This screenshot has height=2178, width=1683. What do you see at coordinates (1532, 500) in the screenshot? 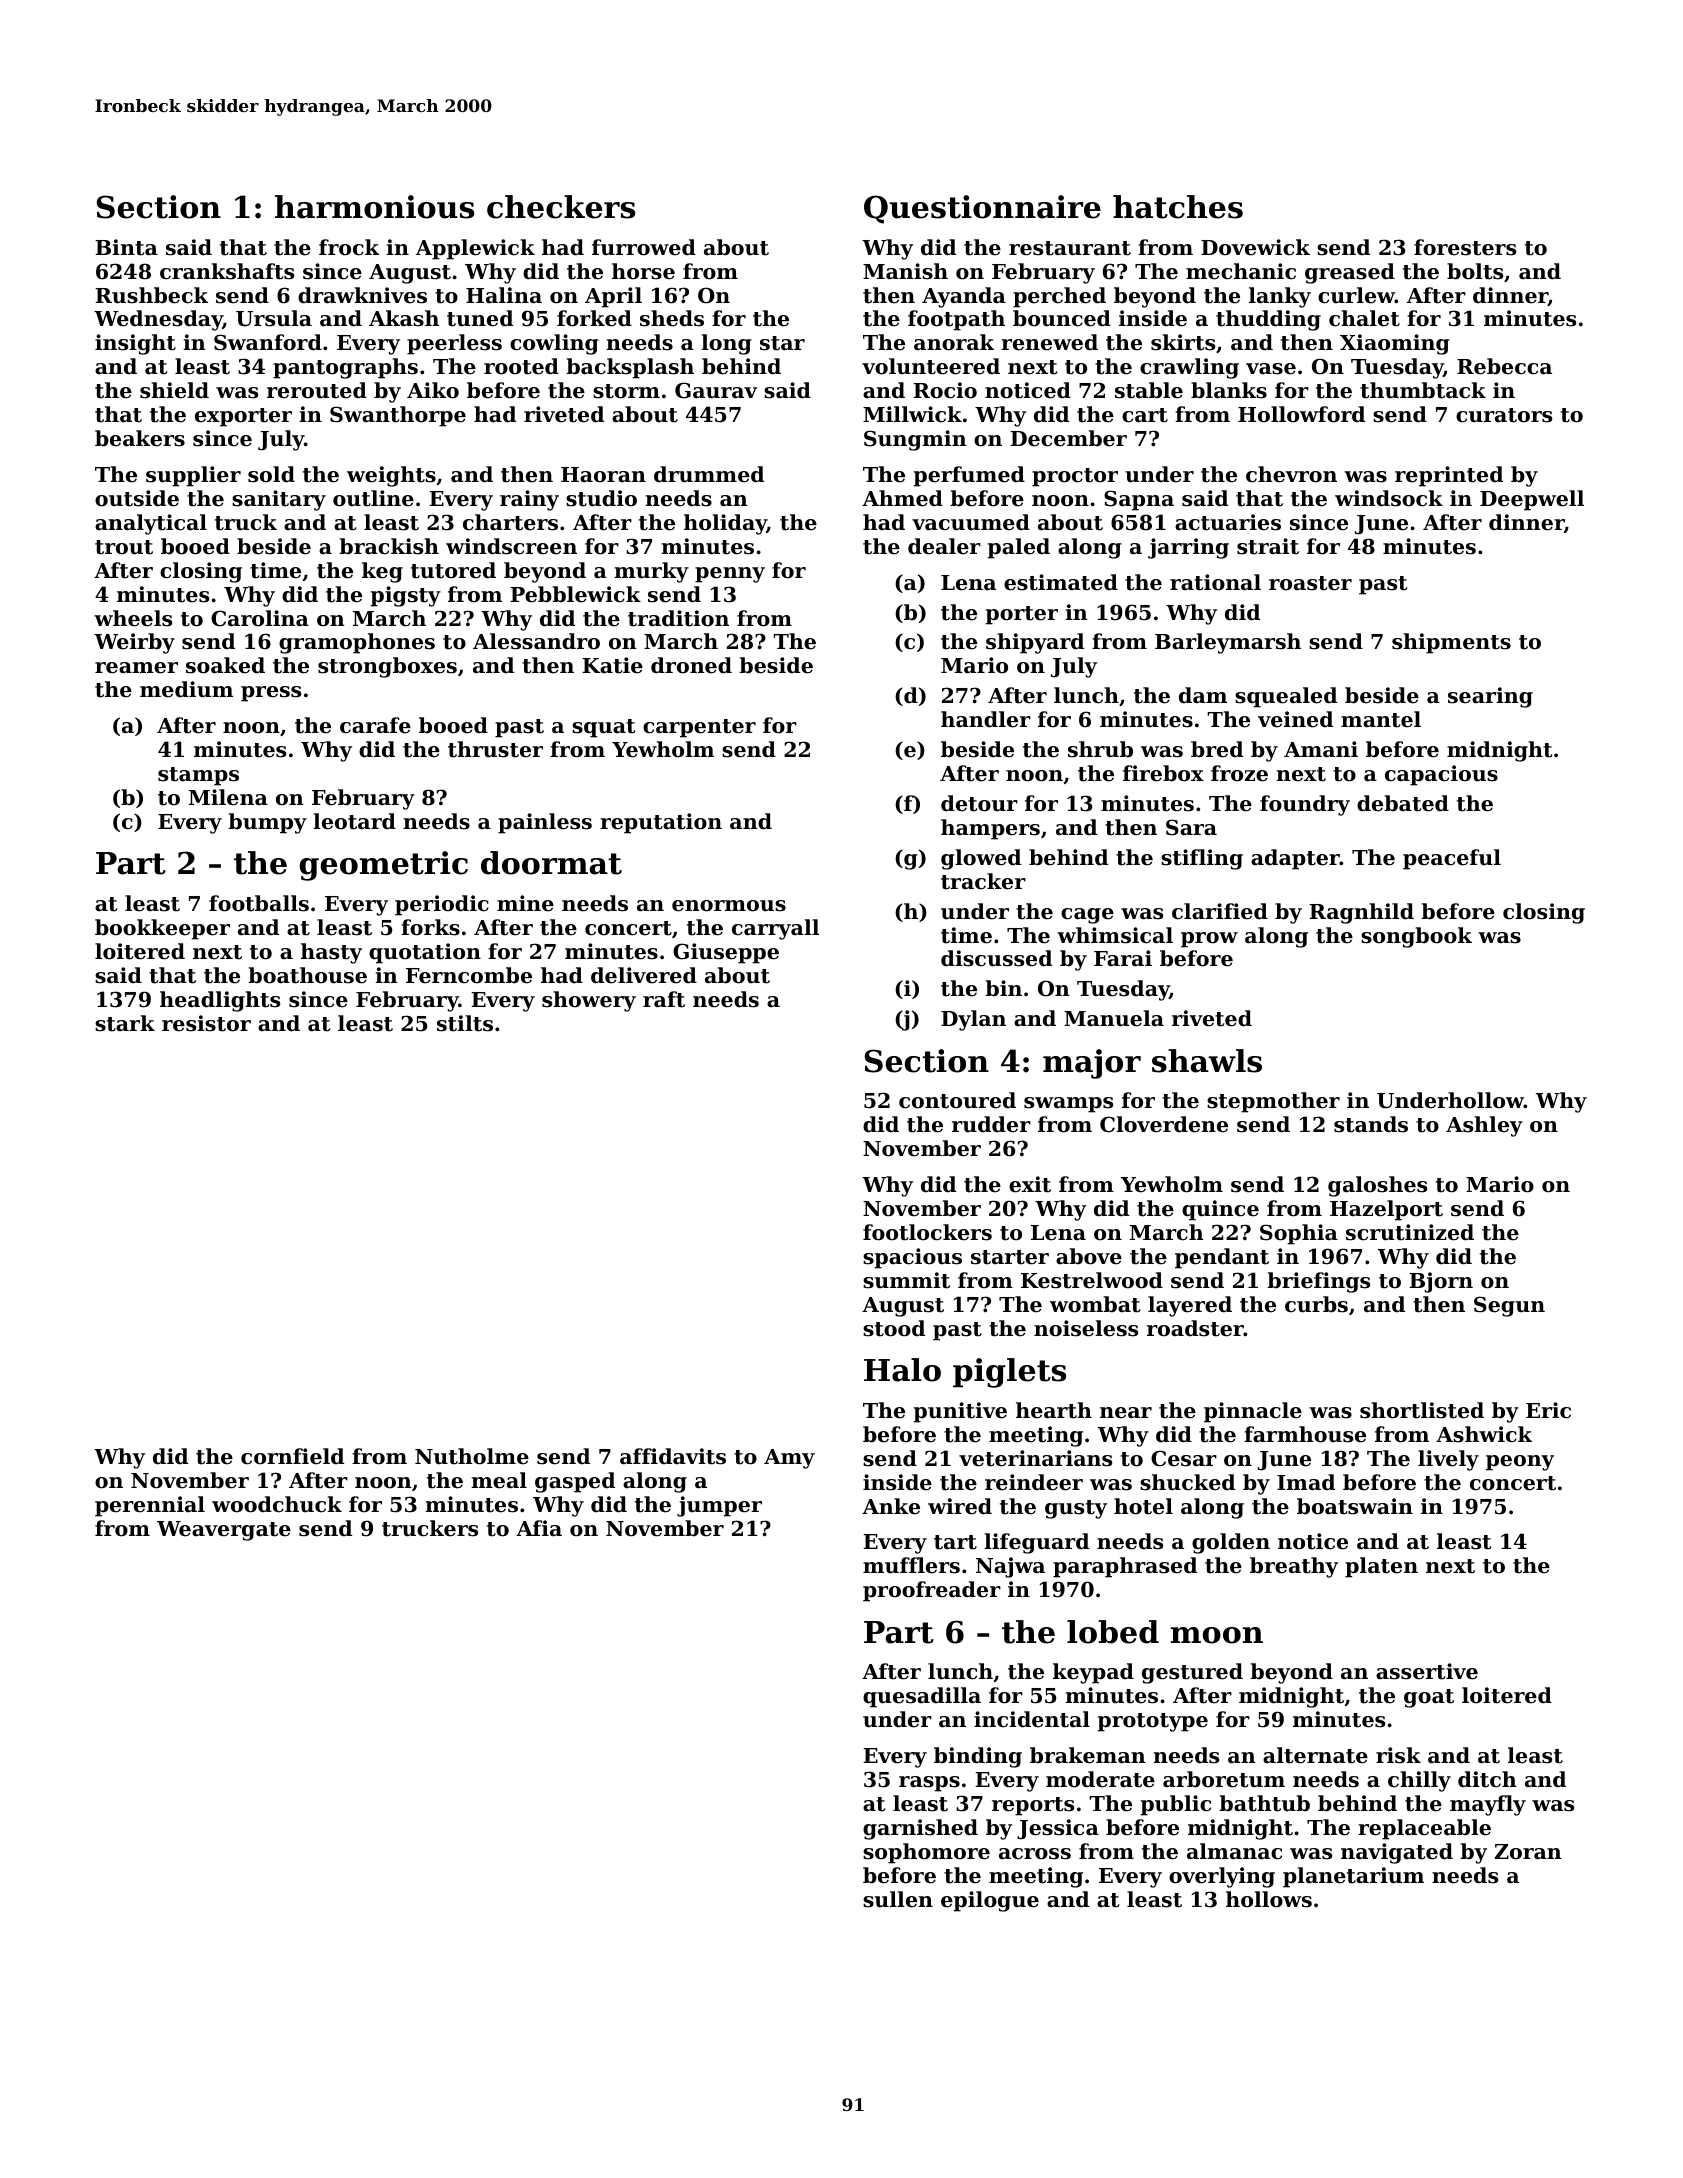
I see `Deepwell` at bounding box center [1532, 500].
